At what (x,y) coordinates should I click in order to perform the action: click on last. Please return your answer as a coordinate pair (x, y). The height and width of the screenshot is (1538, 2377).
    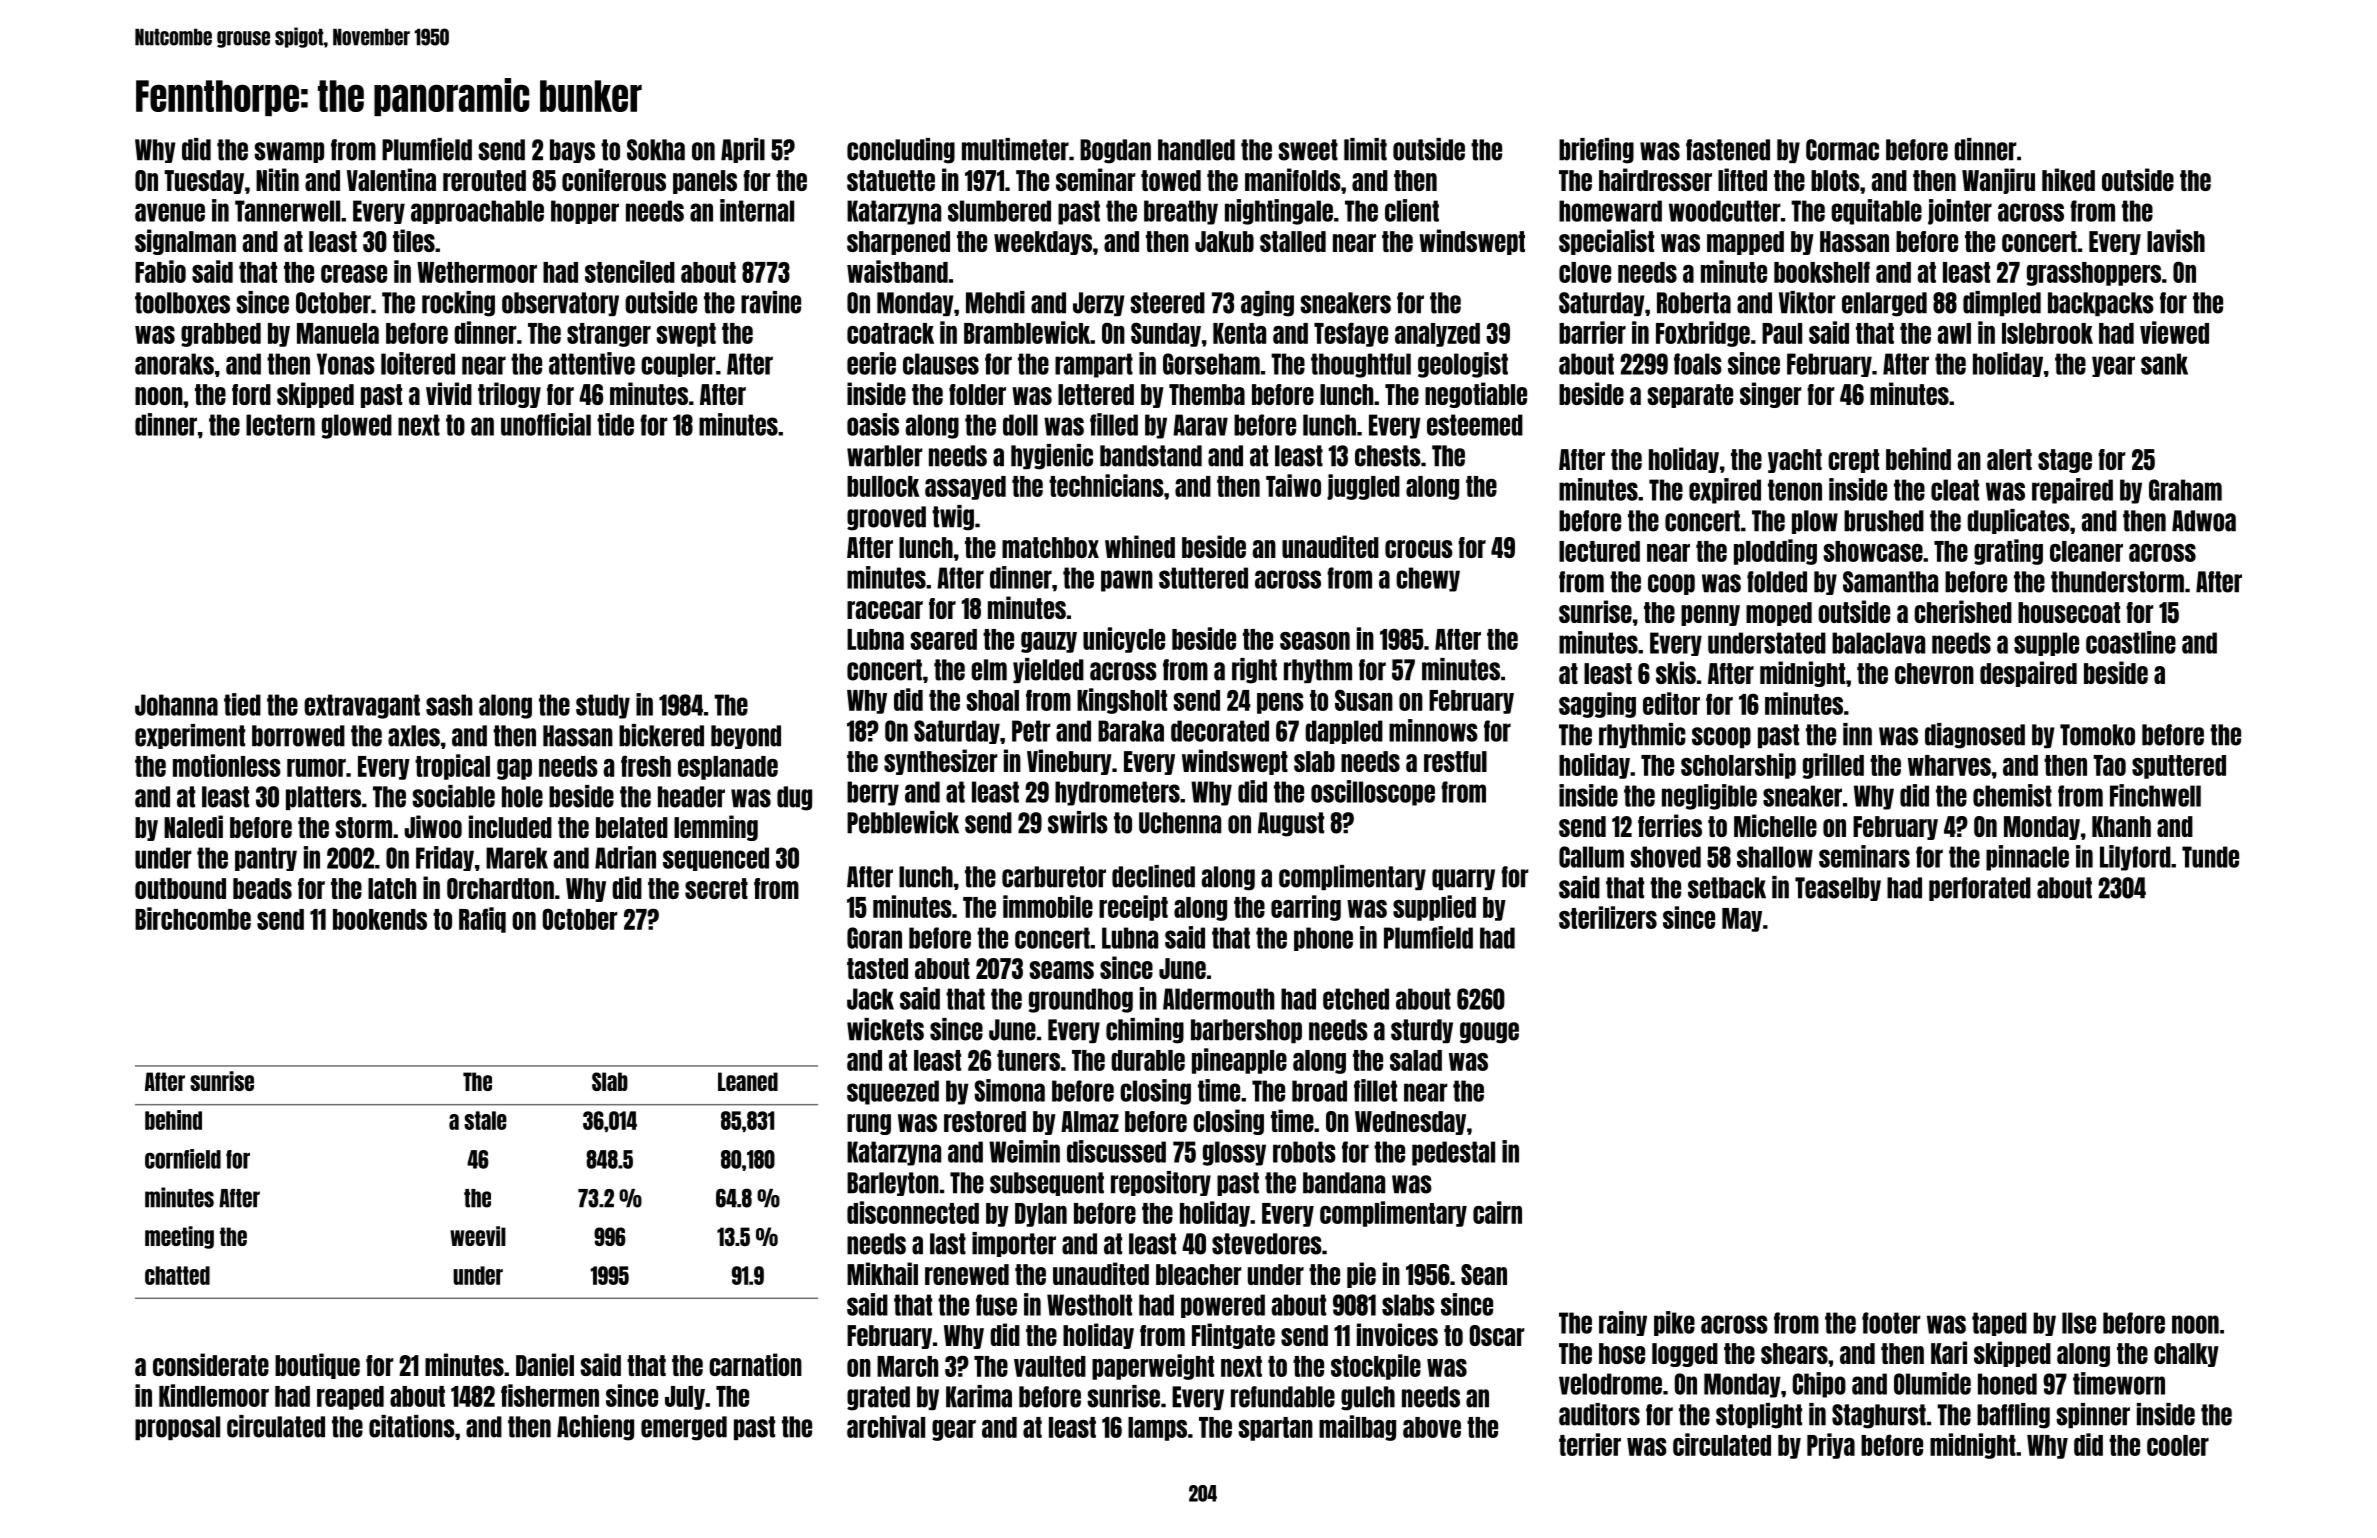
    Looking at the image, I should click on (948, 1244).
